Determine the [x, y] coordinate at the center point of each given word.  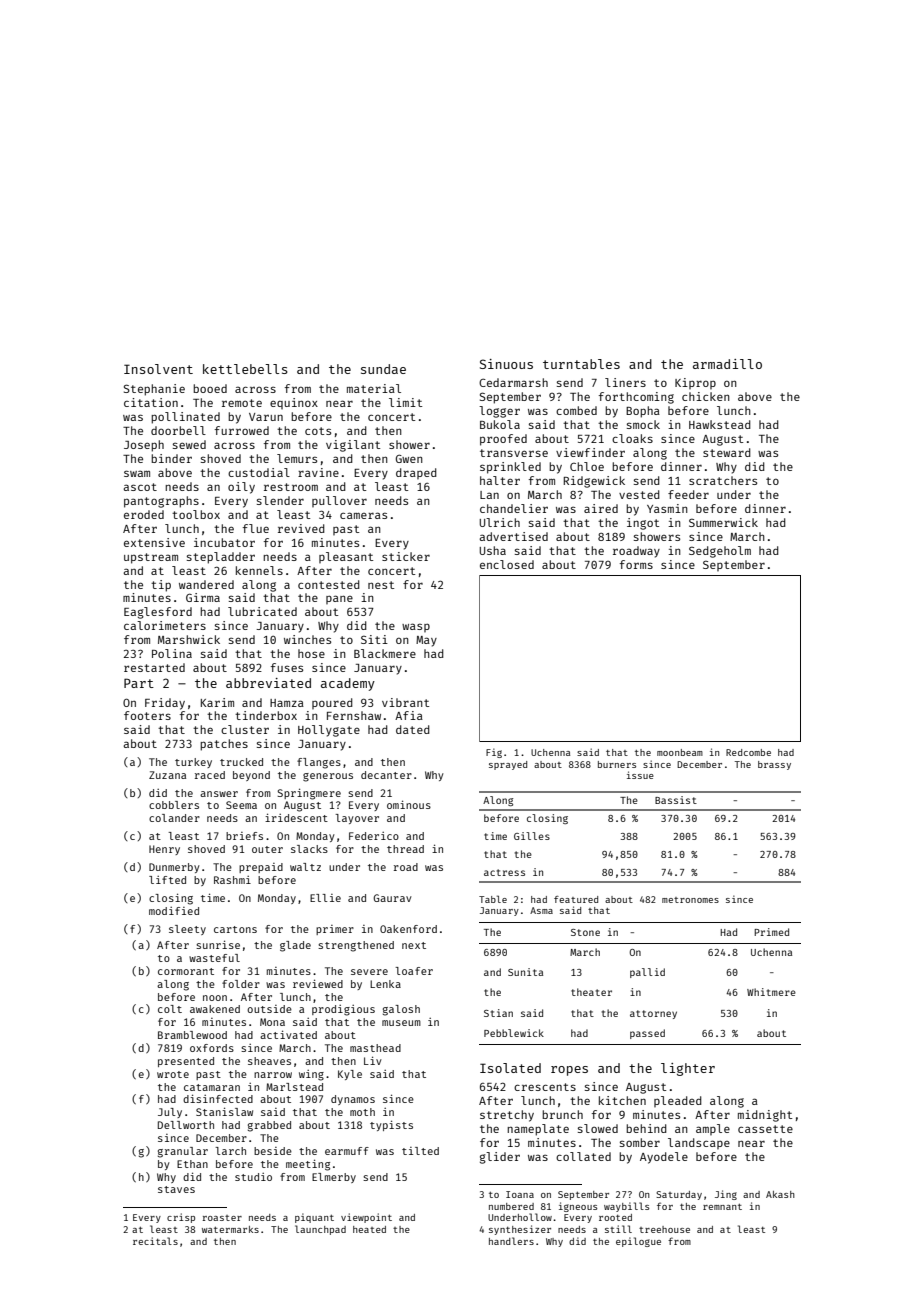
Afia [409, 715]
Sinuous [506, 364]
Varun [266, 417]
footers [147, 715]
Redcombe [748, 752]
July [170, 1113]
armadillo [727, 364]
